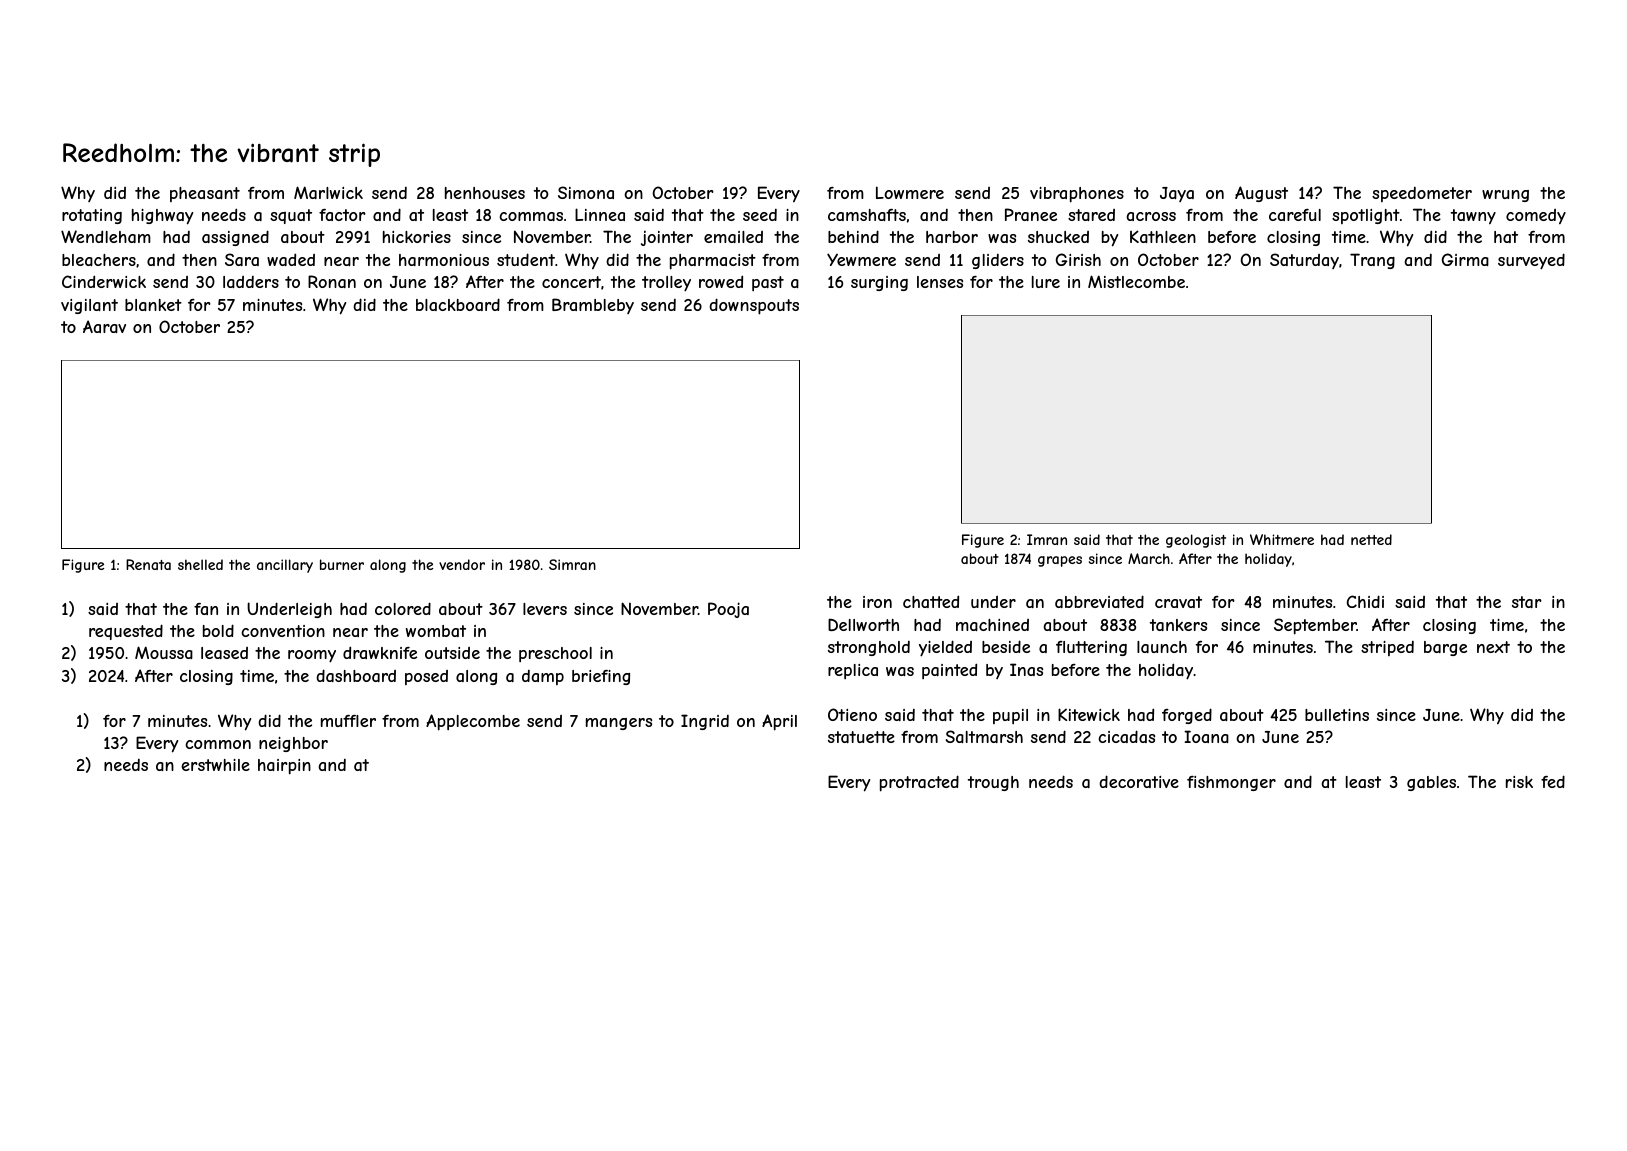 The height and width of the document is (1151, 1627). I want to click on August, so click(1261, 194).
